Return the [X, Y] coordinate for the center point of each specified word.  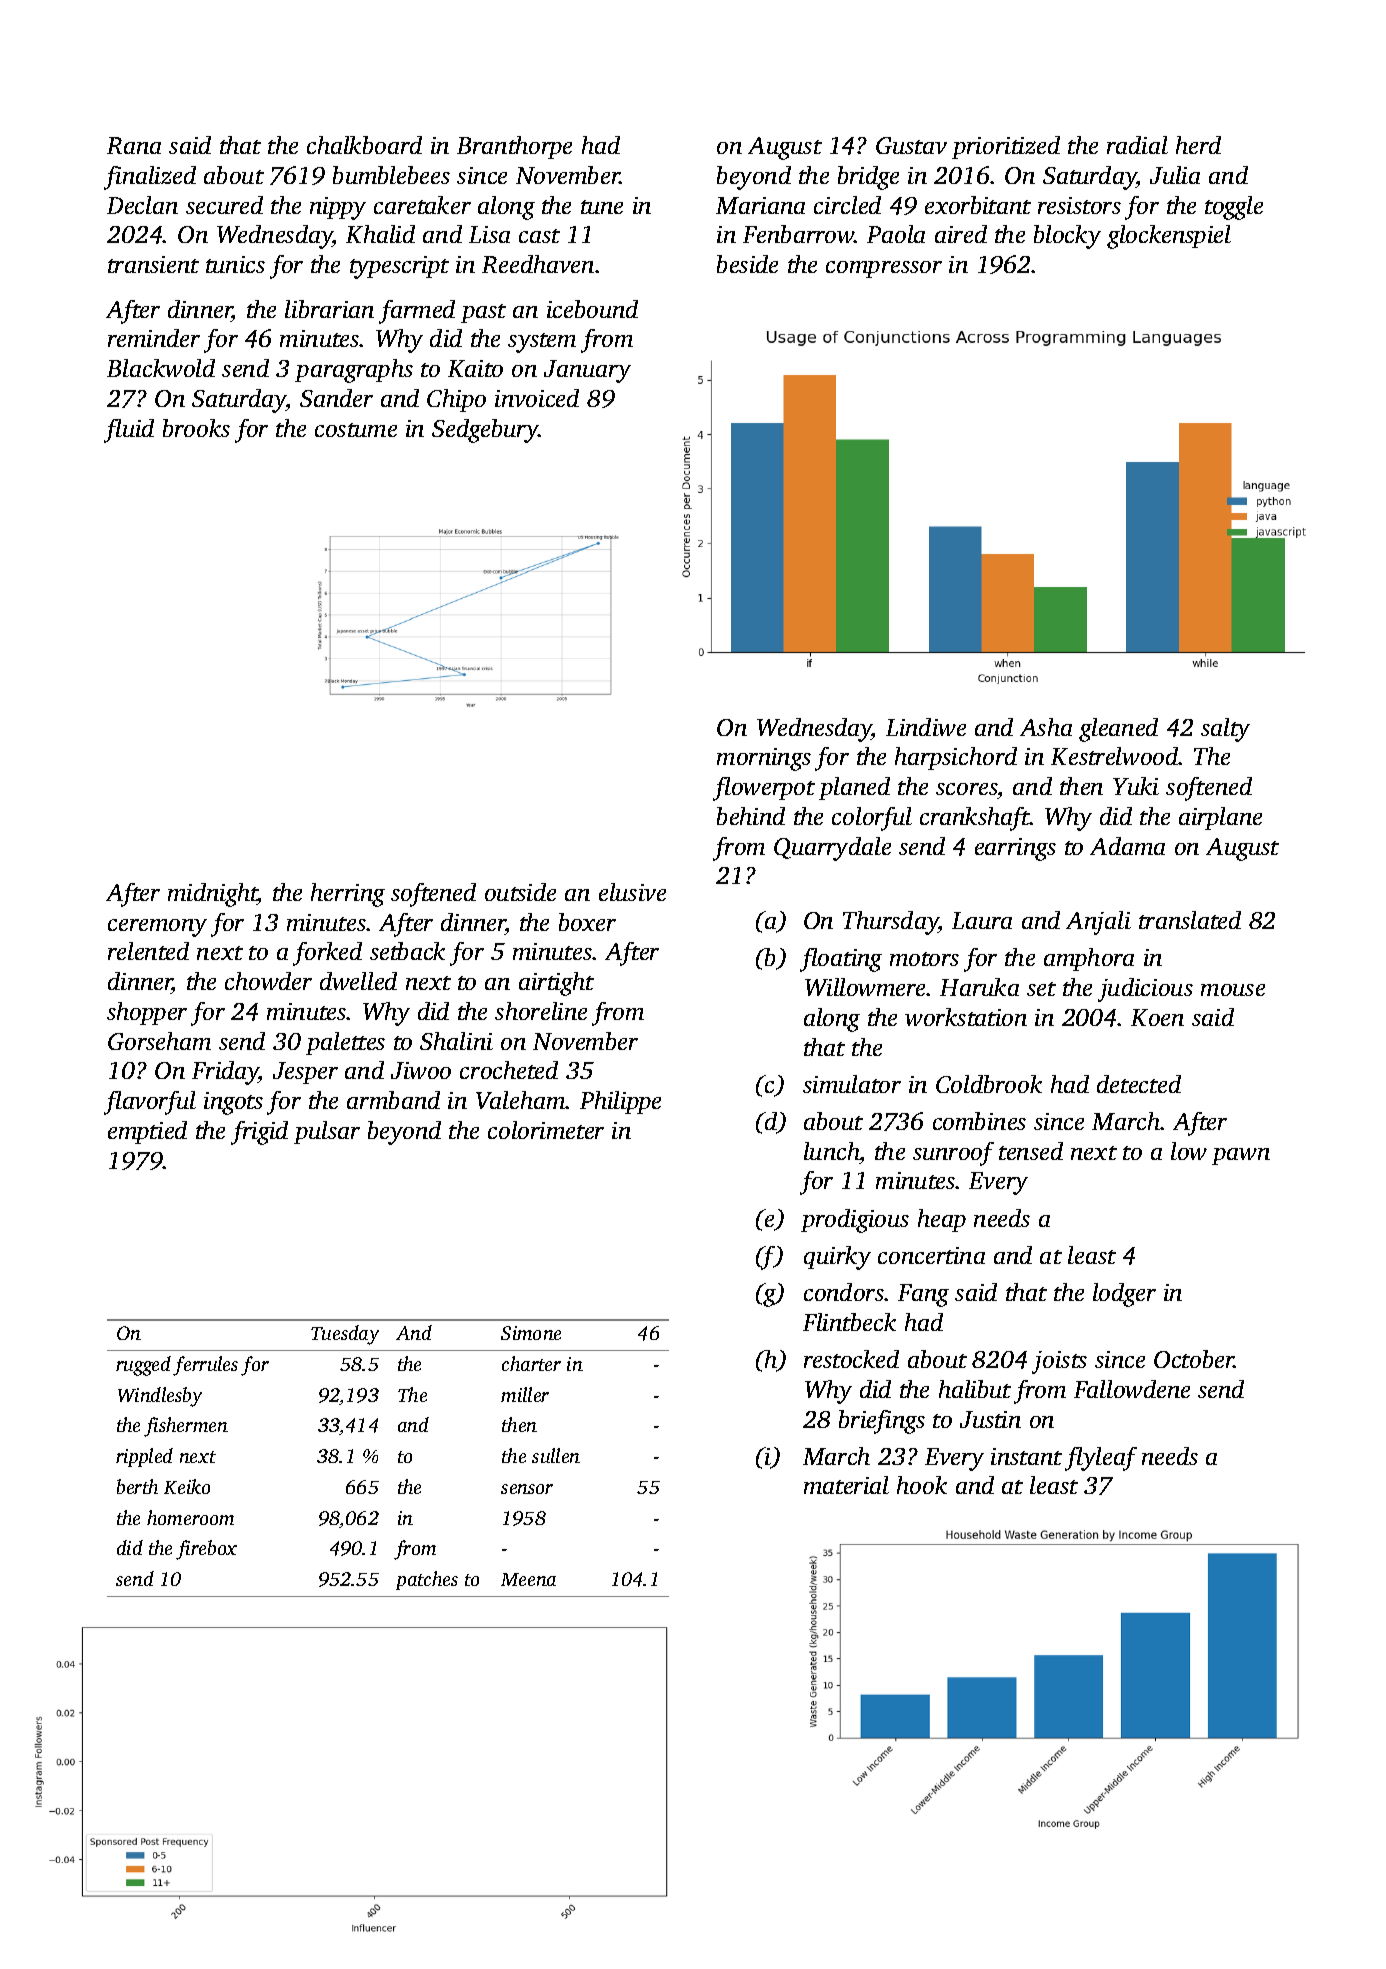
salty [1225, 730]
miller [525, 1394]
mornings [764, 759]
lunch [832, 1151]
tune [602, 207]
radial [1137, 145]
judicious [1145, 990]
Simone [531, 1333]
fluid [129, 431]
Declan [142, 205]
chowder [268, 981]
